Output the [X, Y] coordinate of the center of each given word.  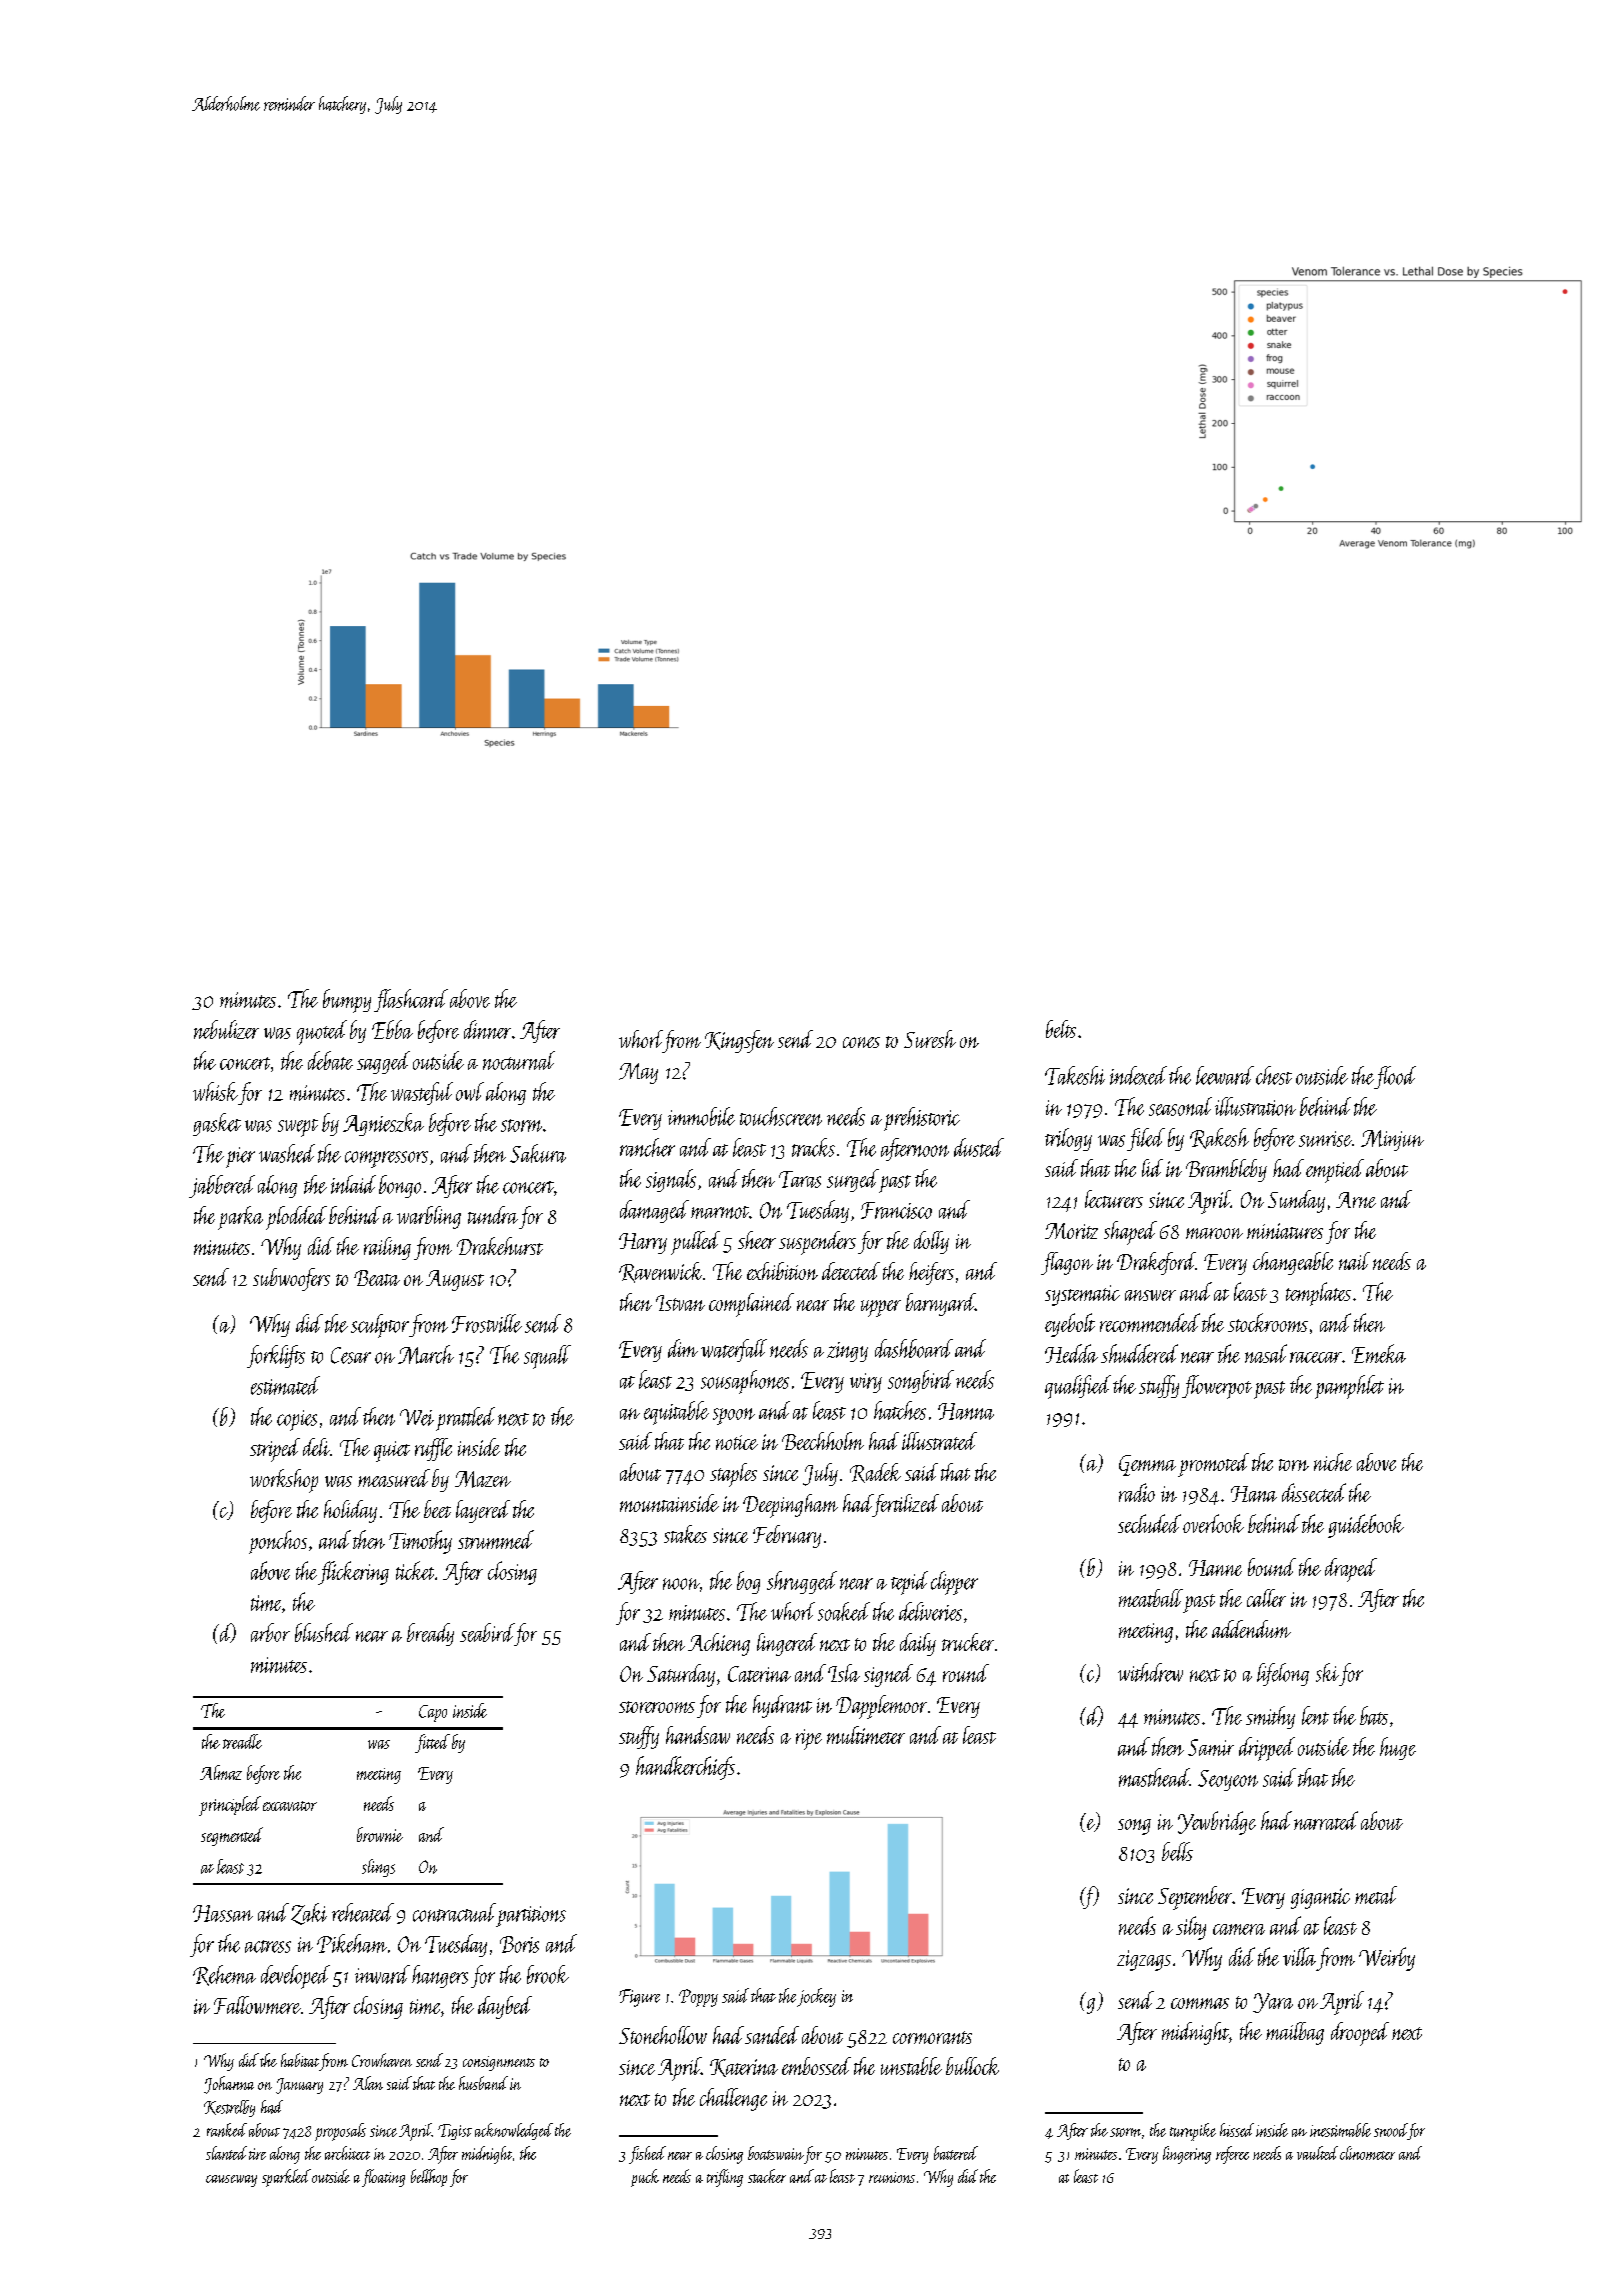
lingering [1187, 2155]
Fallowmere [257, 2005]
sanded [772, 2035]
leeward [1225, 1075]
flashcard [411, 1000]
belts [1061, 1029]
